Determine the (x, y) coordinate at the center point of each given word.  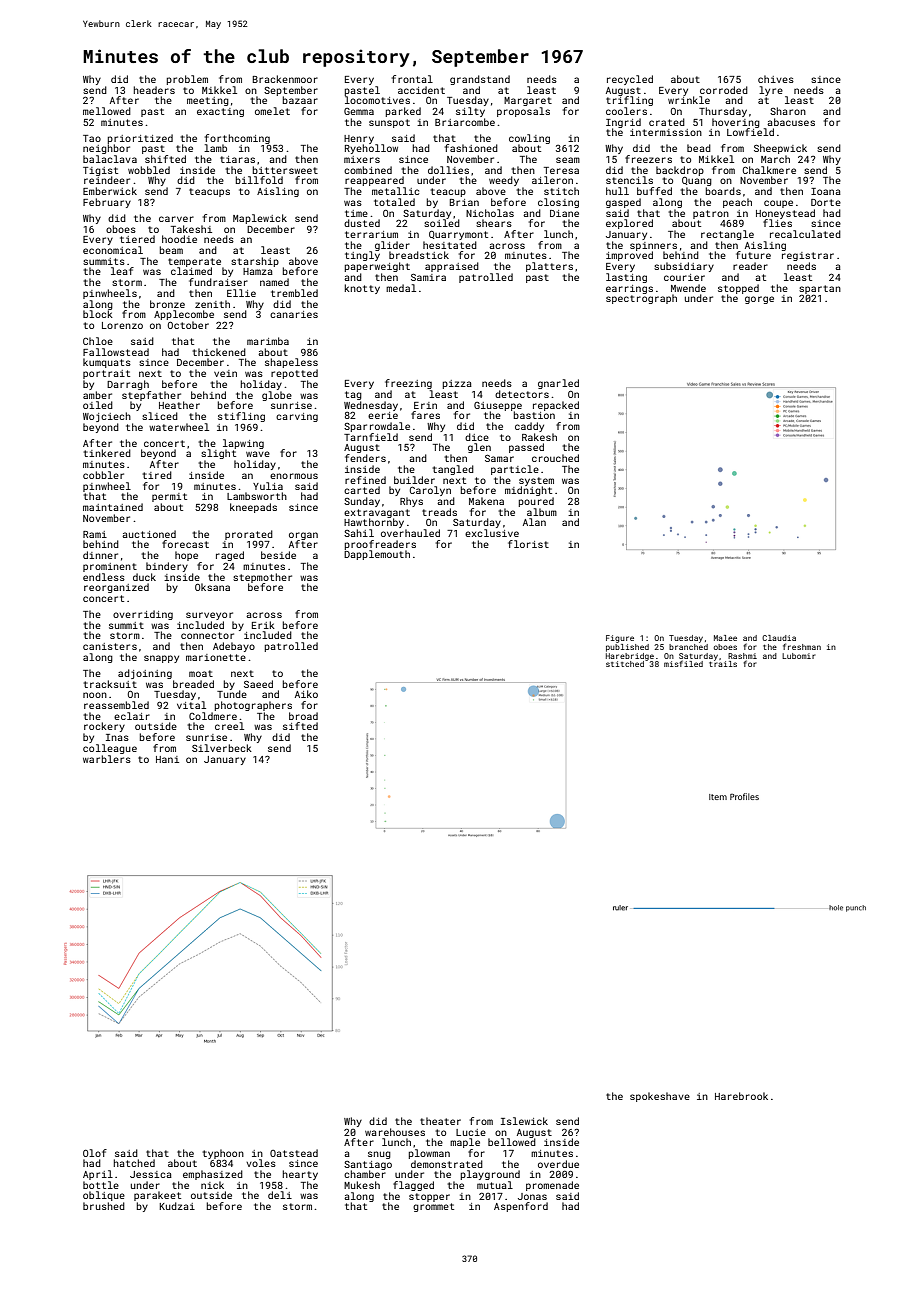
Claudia (779, 638)
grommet (433, 1207)
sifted (300, 726)
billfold (259, 180)
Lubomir (798, 656)
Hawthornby (374, 523)
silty (470, 112)
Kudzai (177, 1206)
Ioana (826, 191)
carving (297, 417)
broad (303, 716)
